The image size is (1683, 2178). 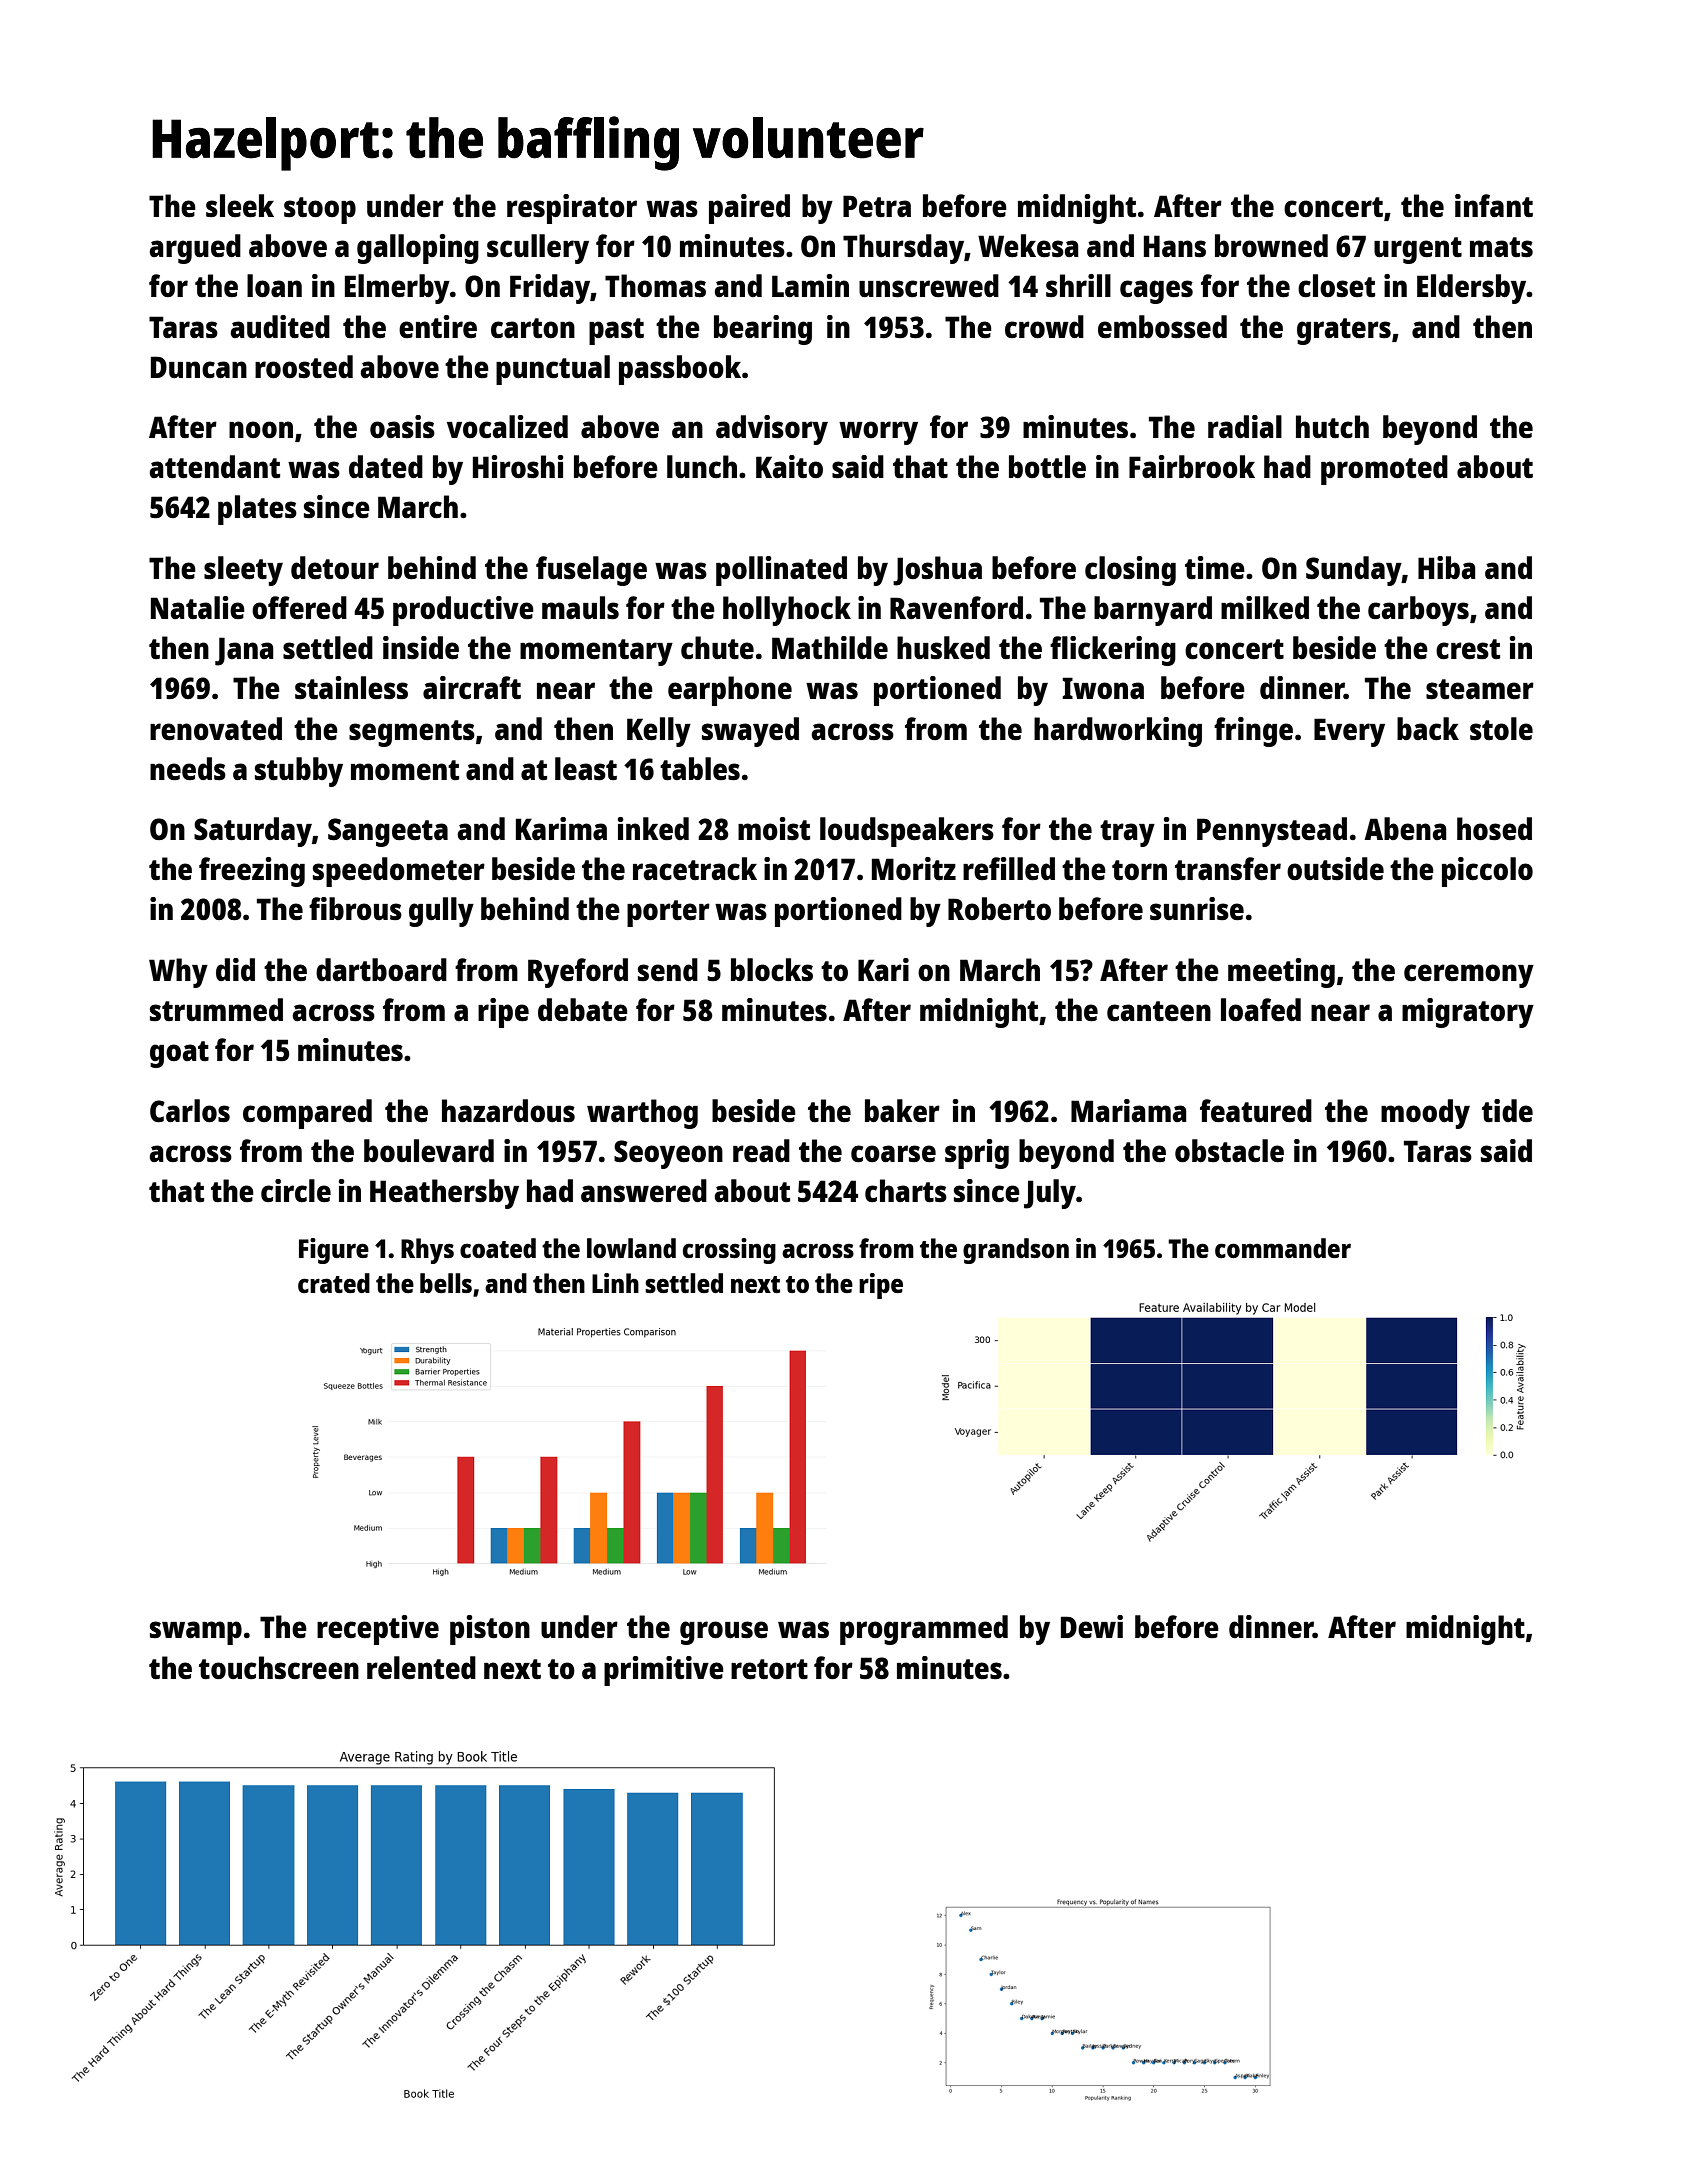 I want to click on husked, so click(x=943, y=647).
